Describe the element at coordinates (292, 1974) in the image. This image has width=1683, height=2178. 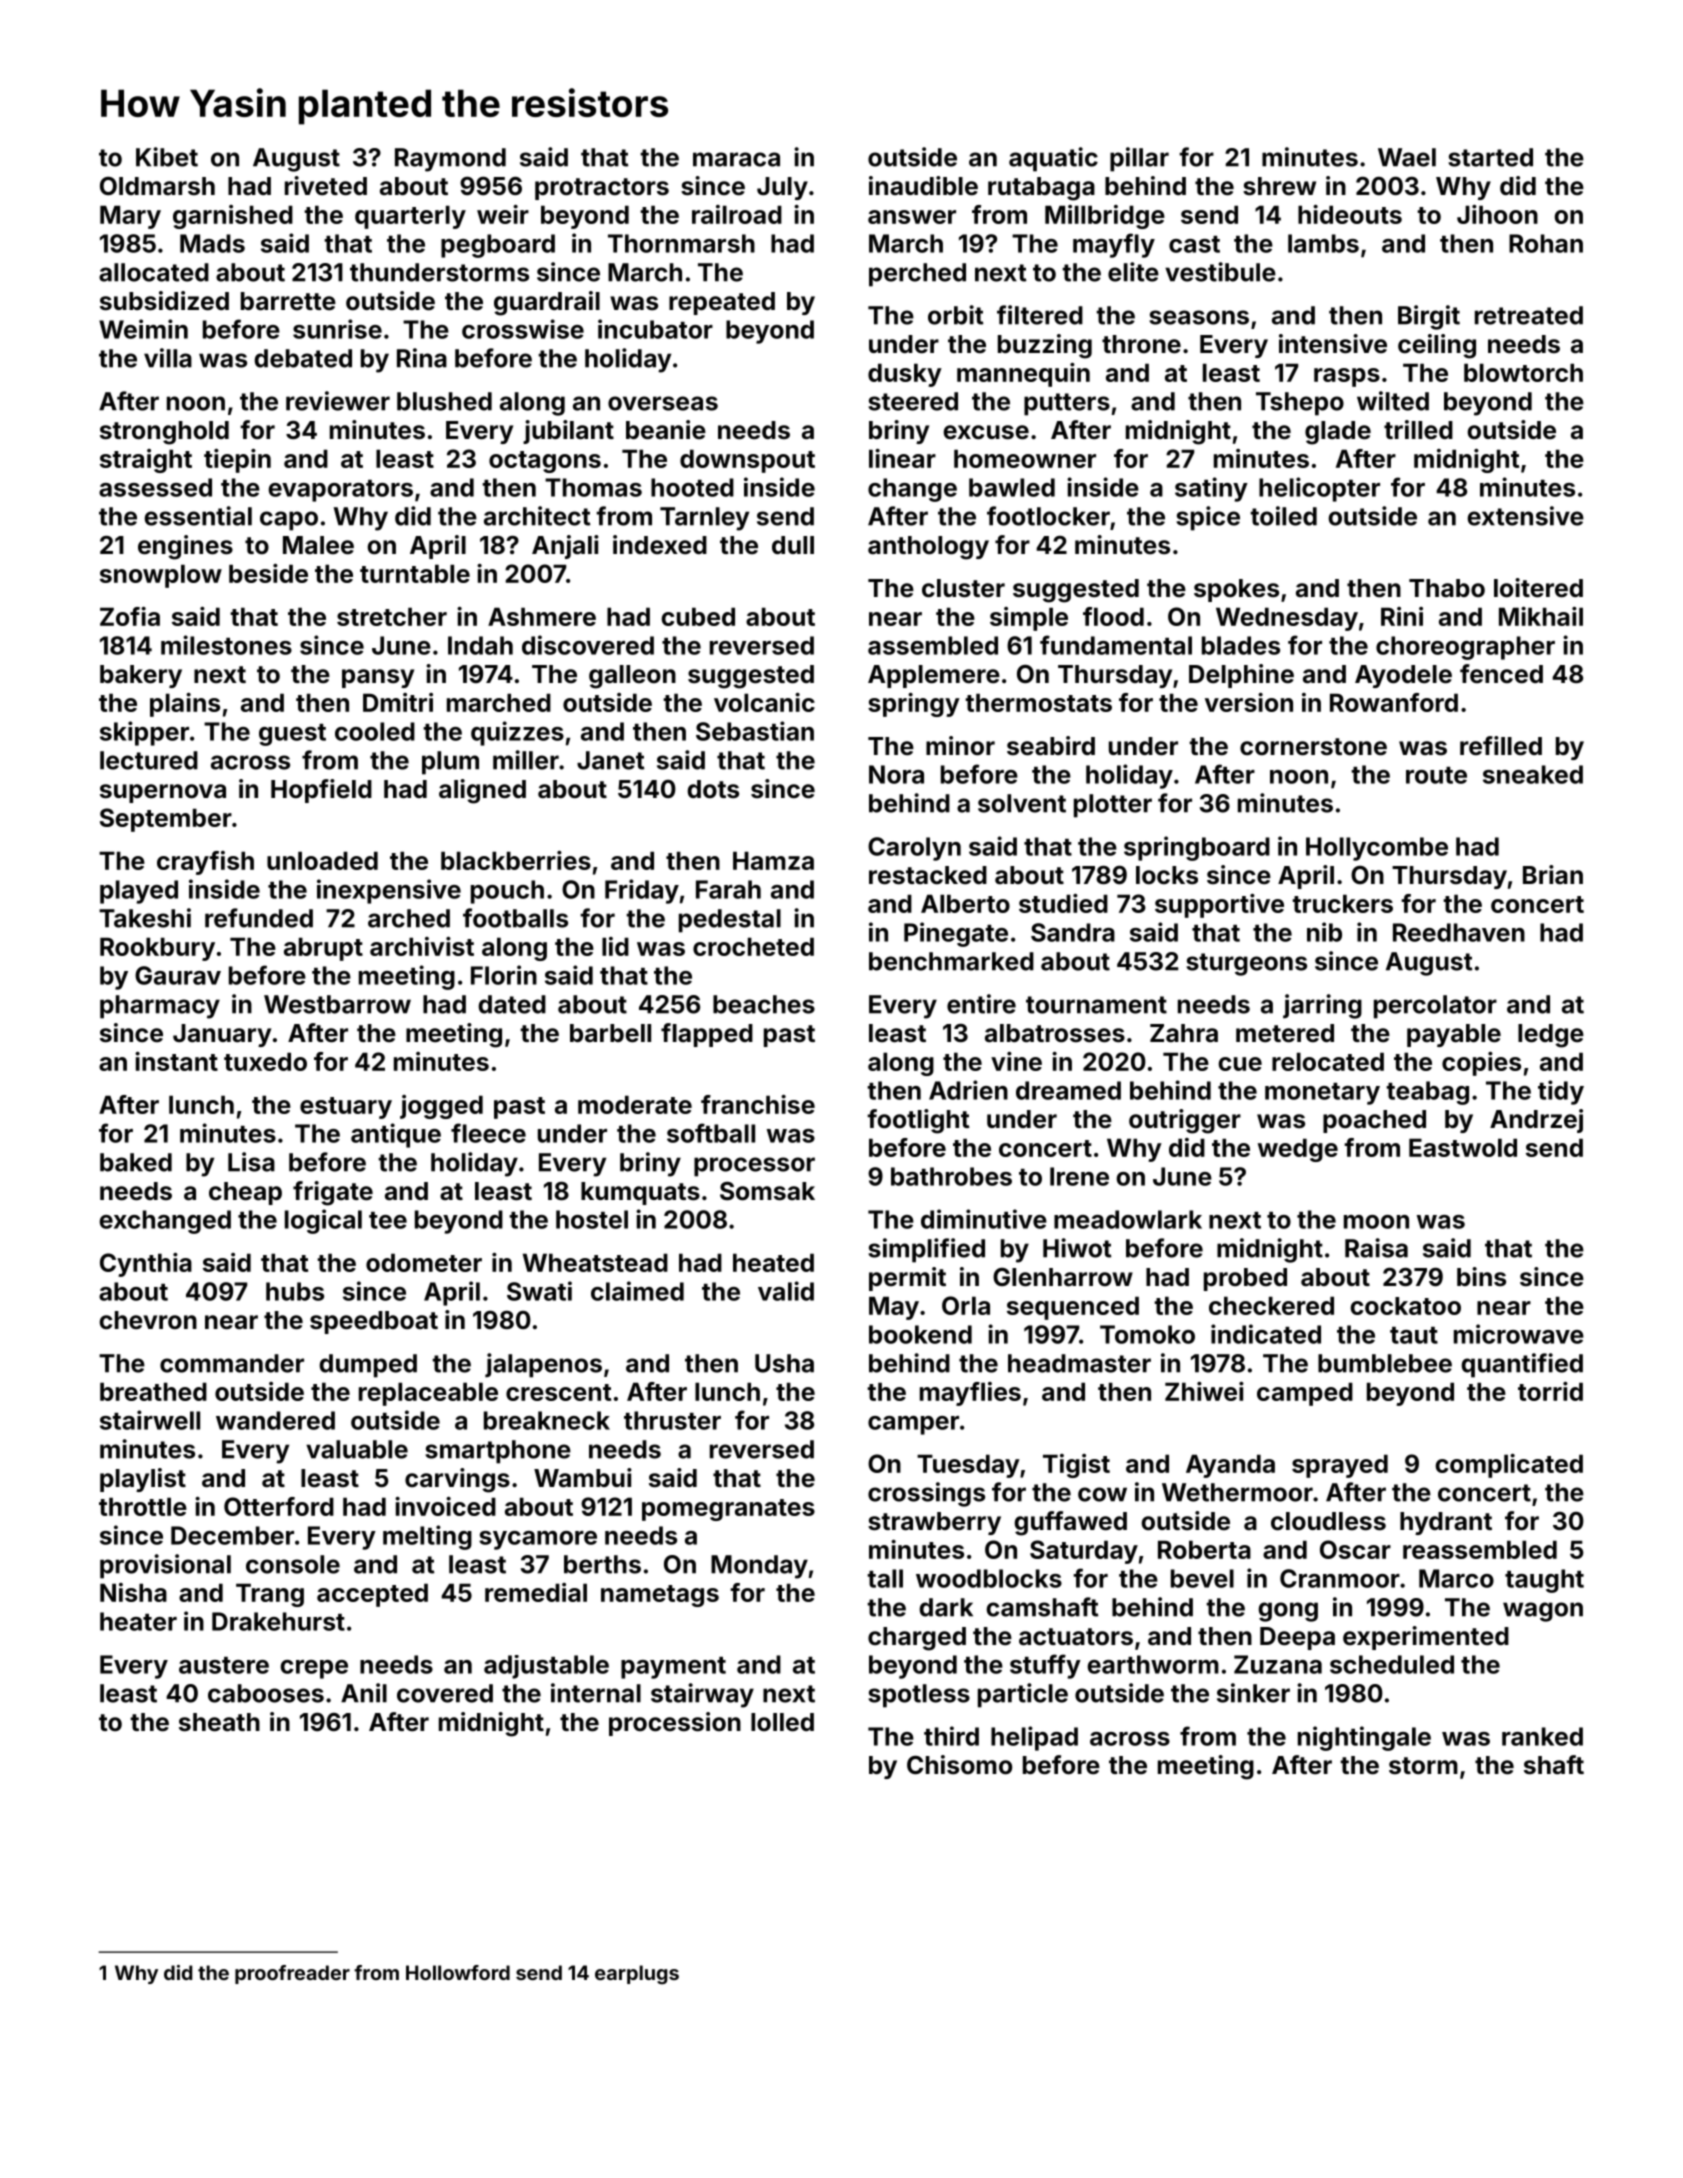
I see `proofreader` at that location.
